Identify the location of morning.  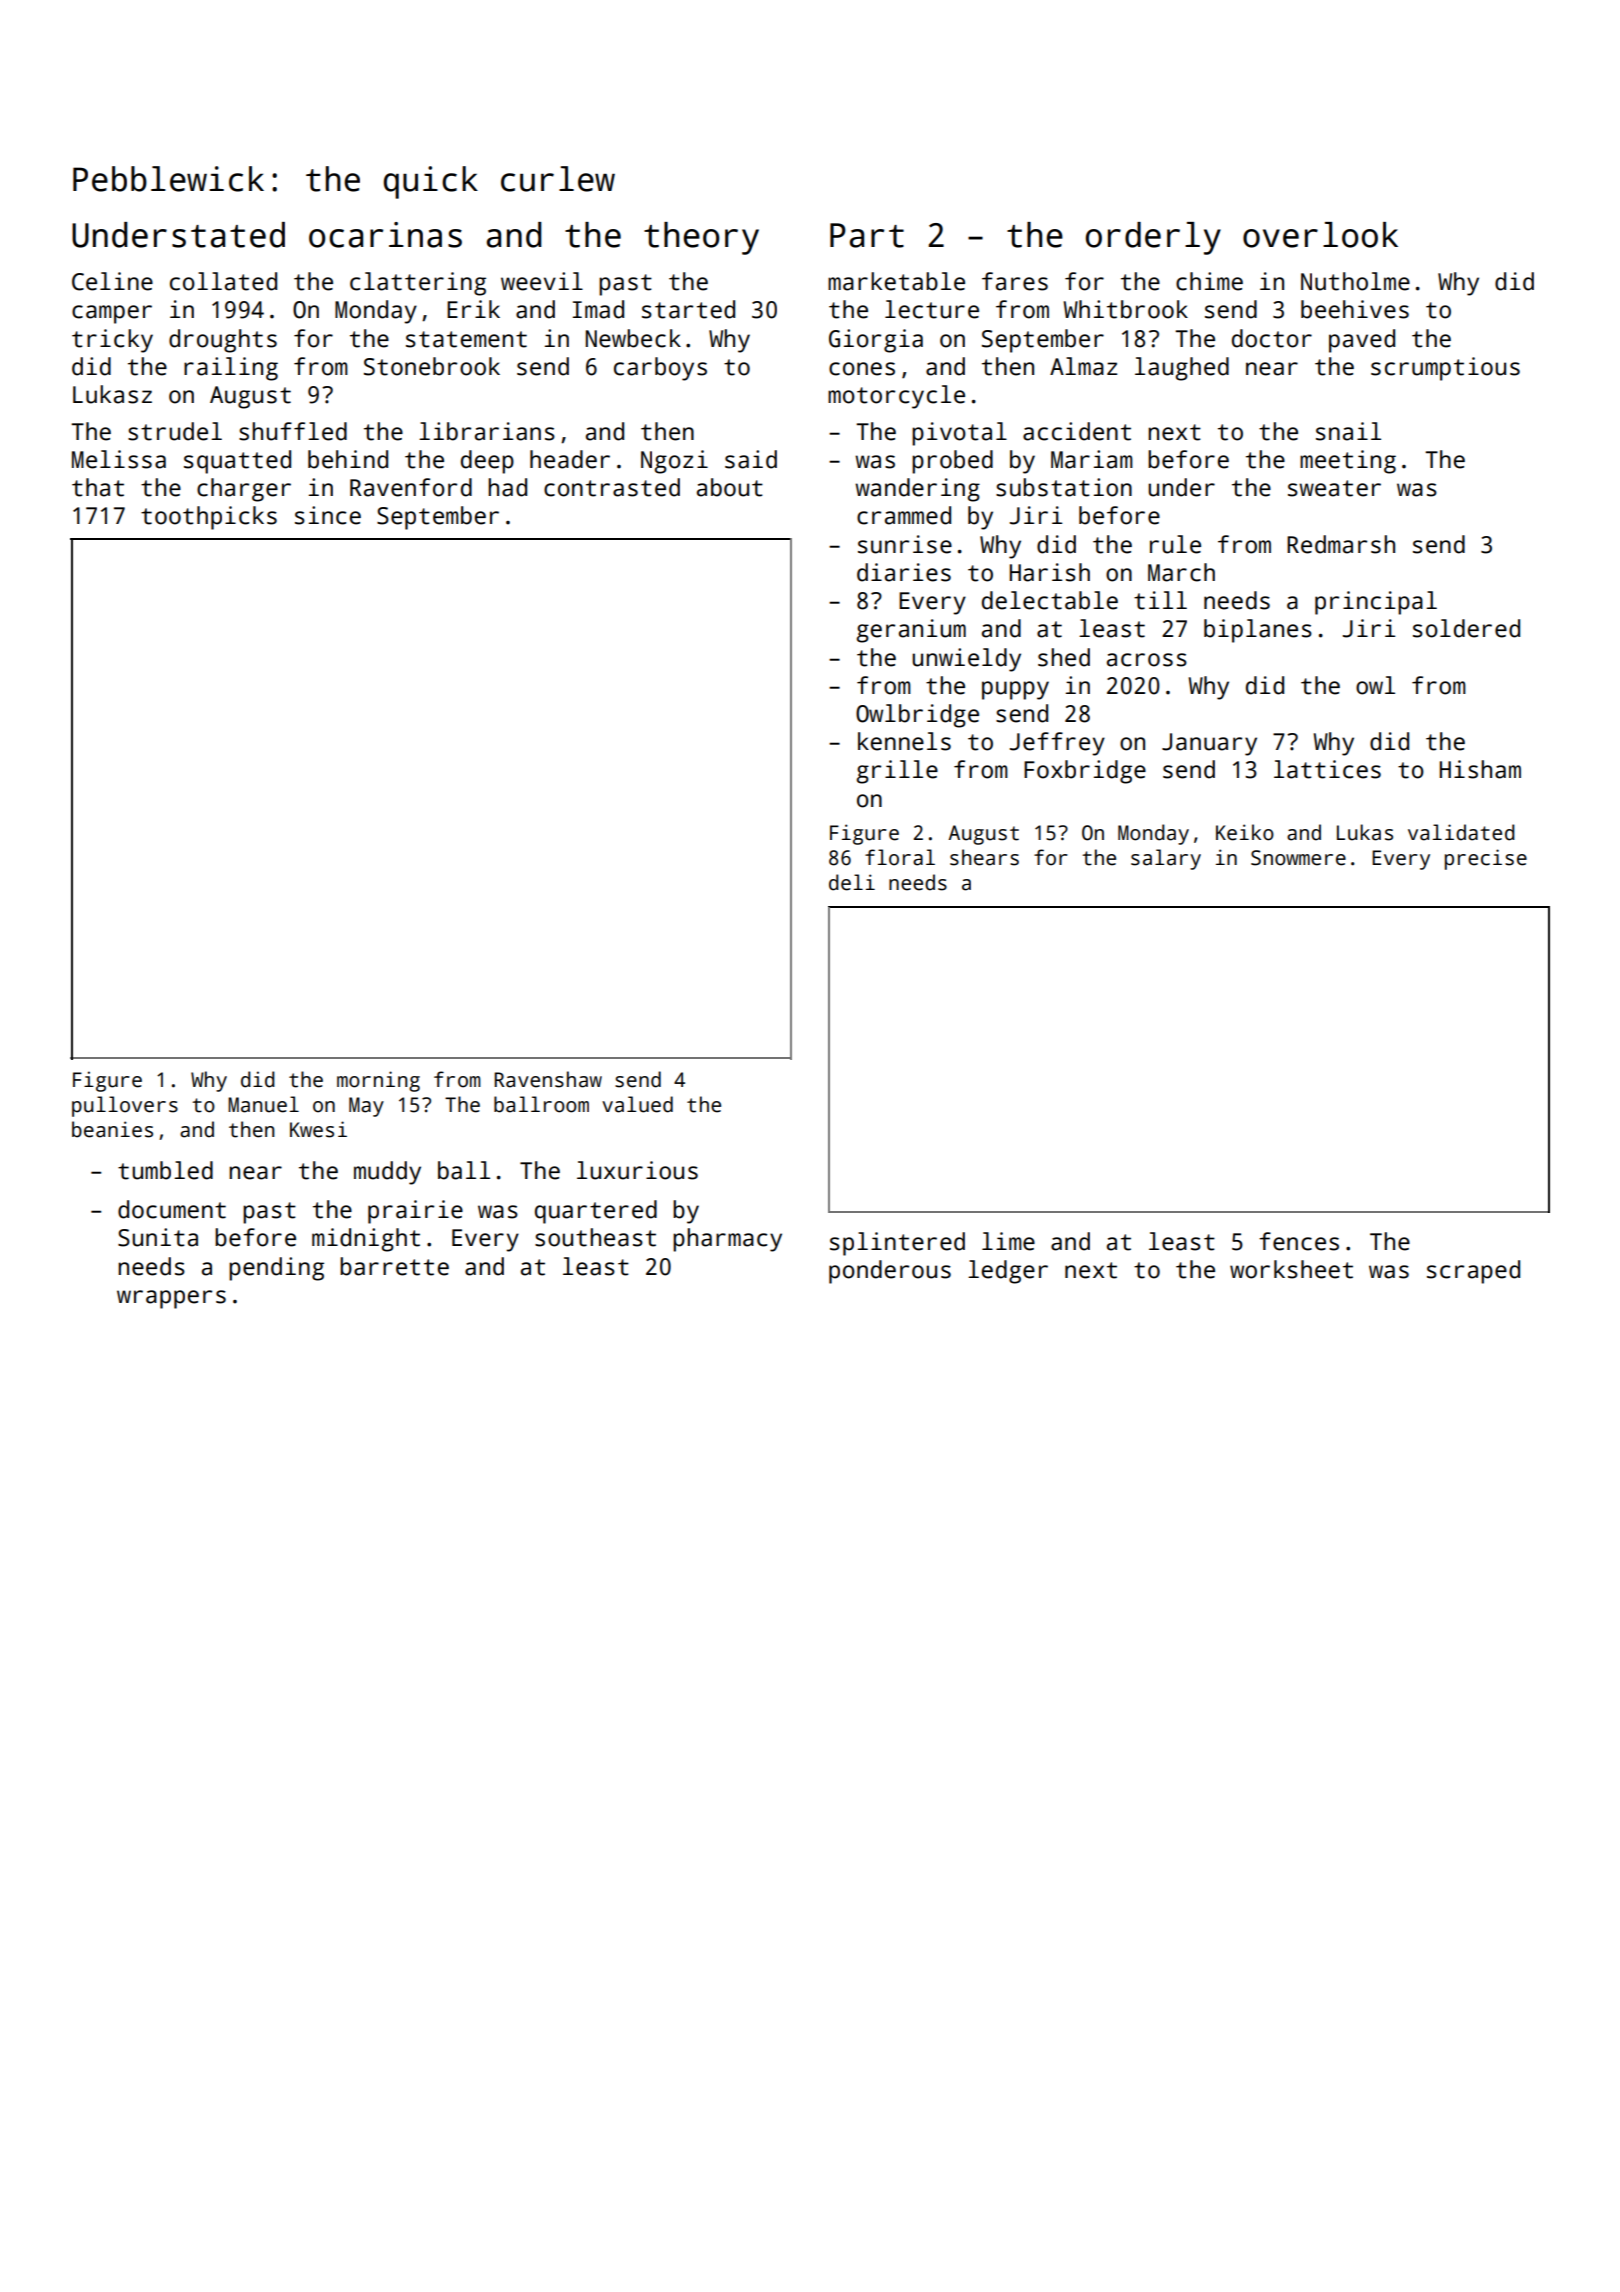
(378, 1081).
